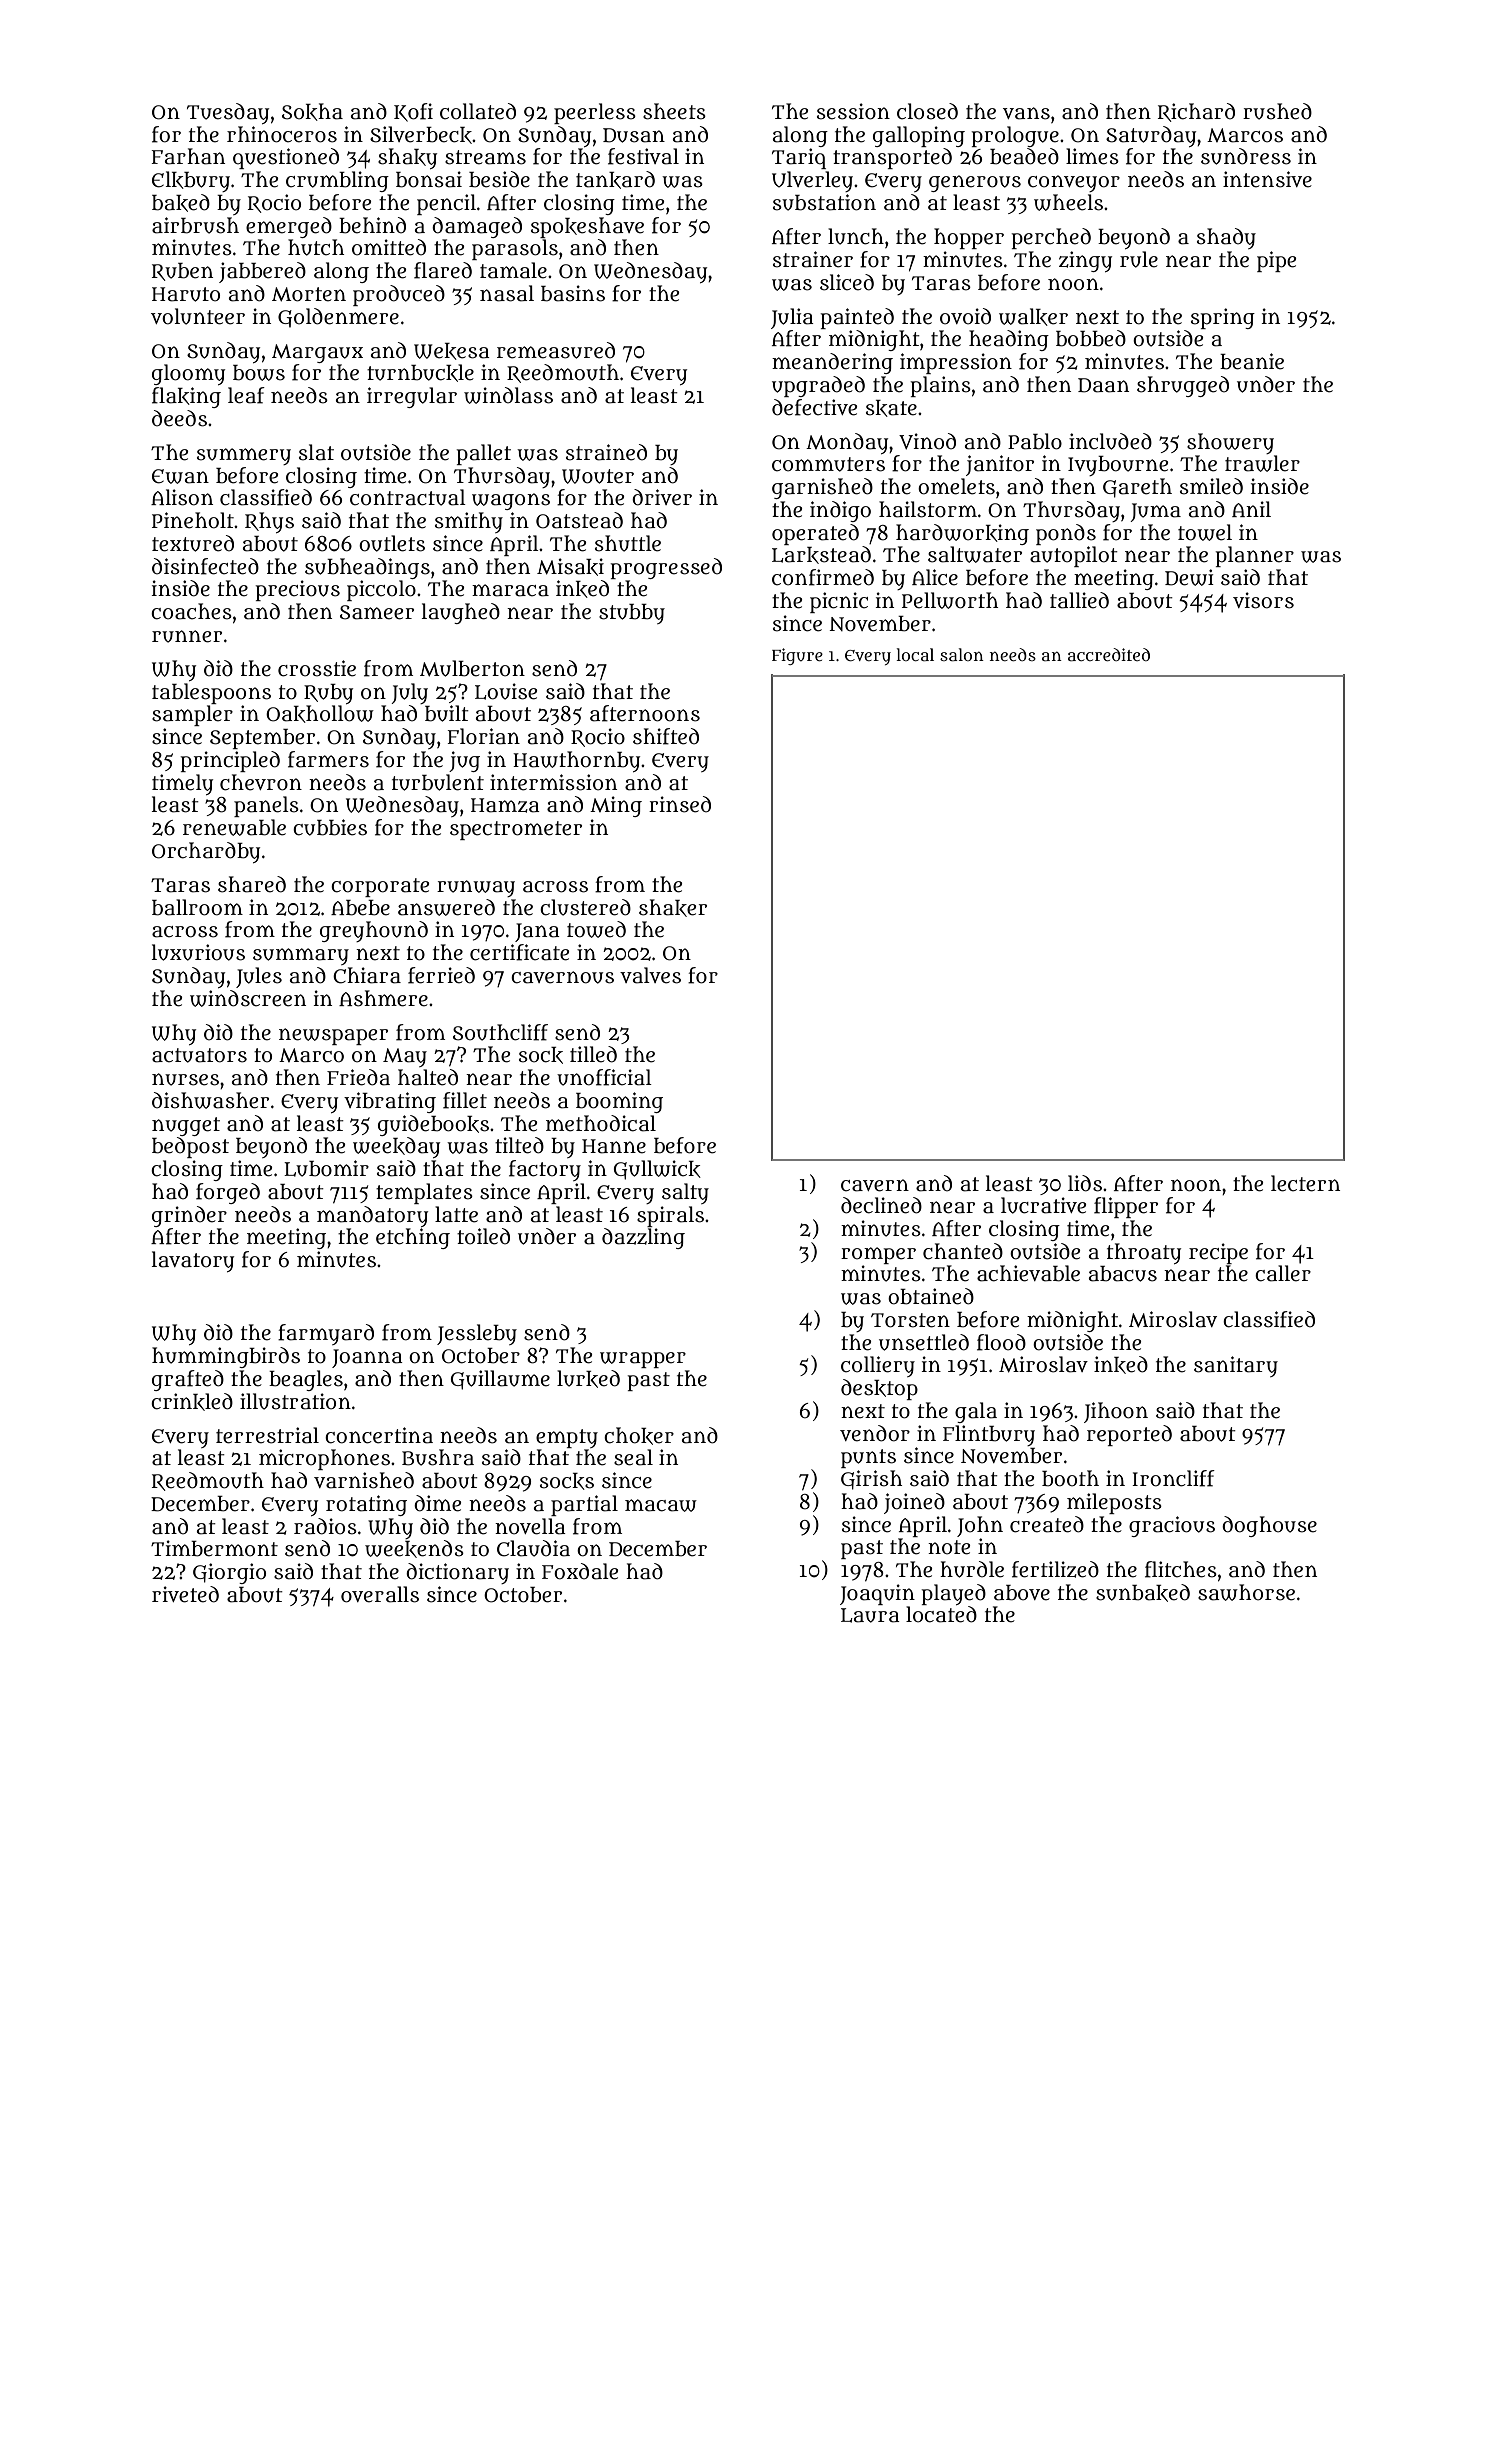  I want to click on airbrush, so click(195, 225).
